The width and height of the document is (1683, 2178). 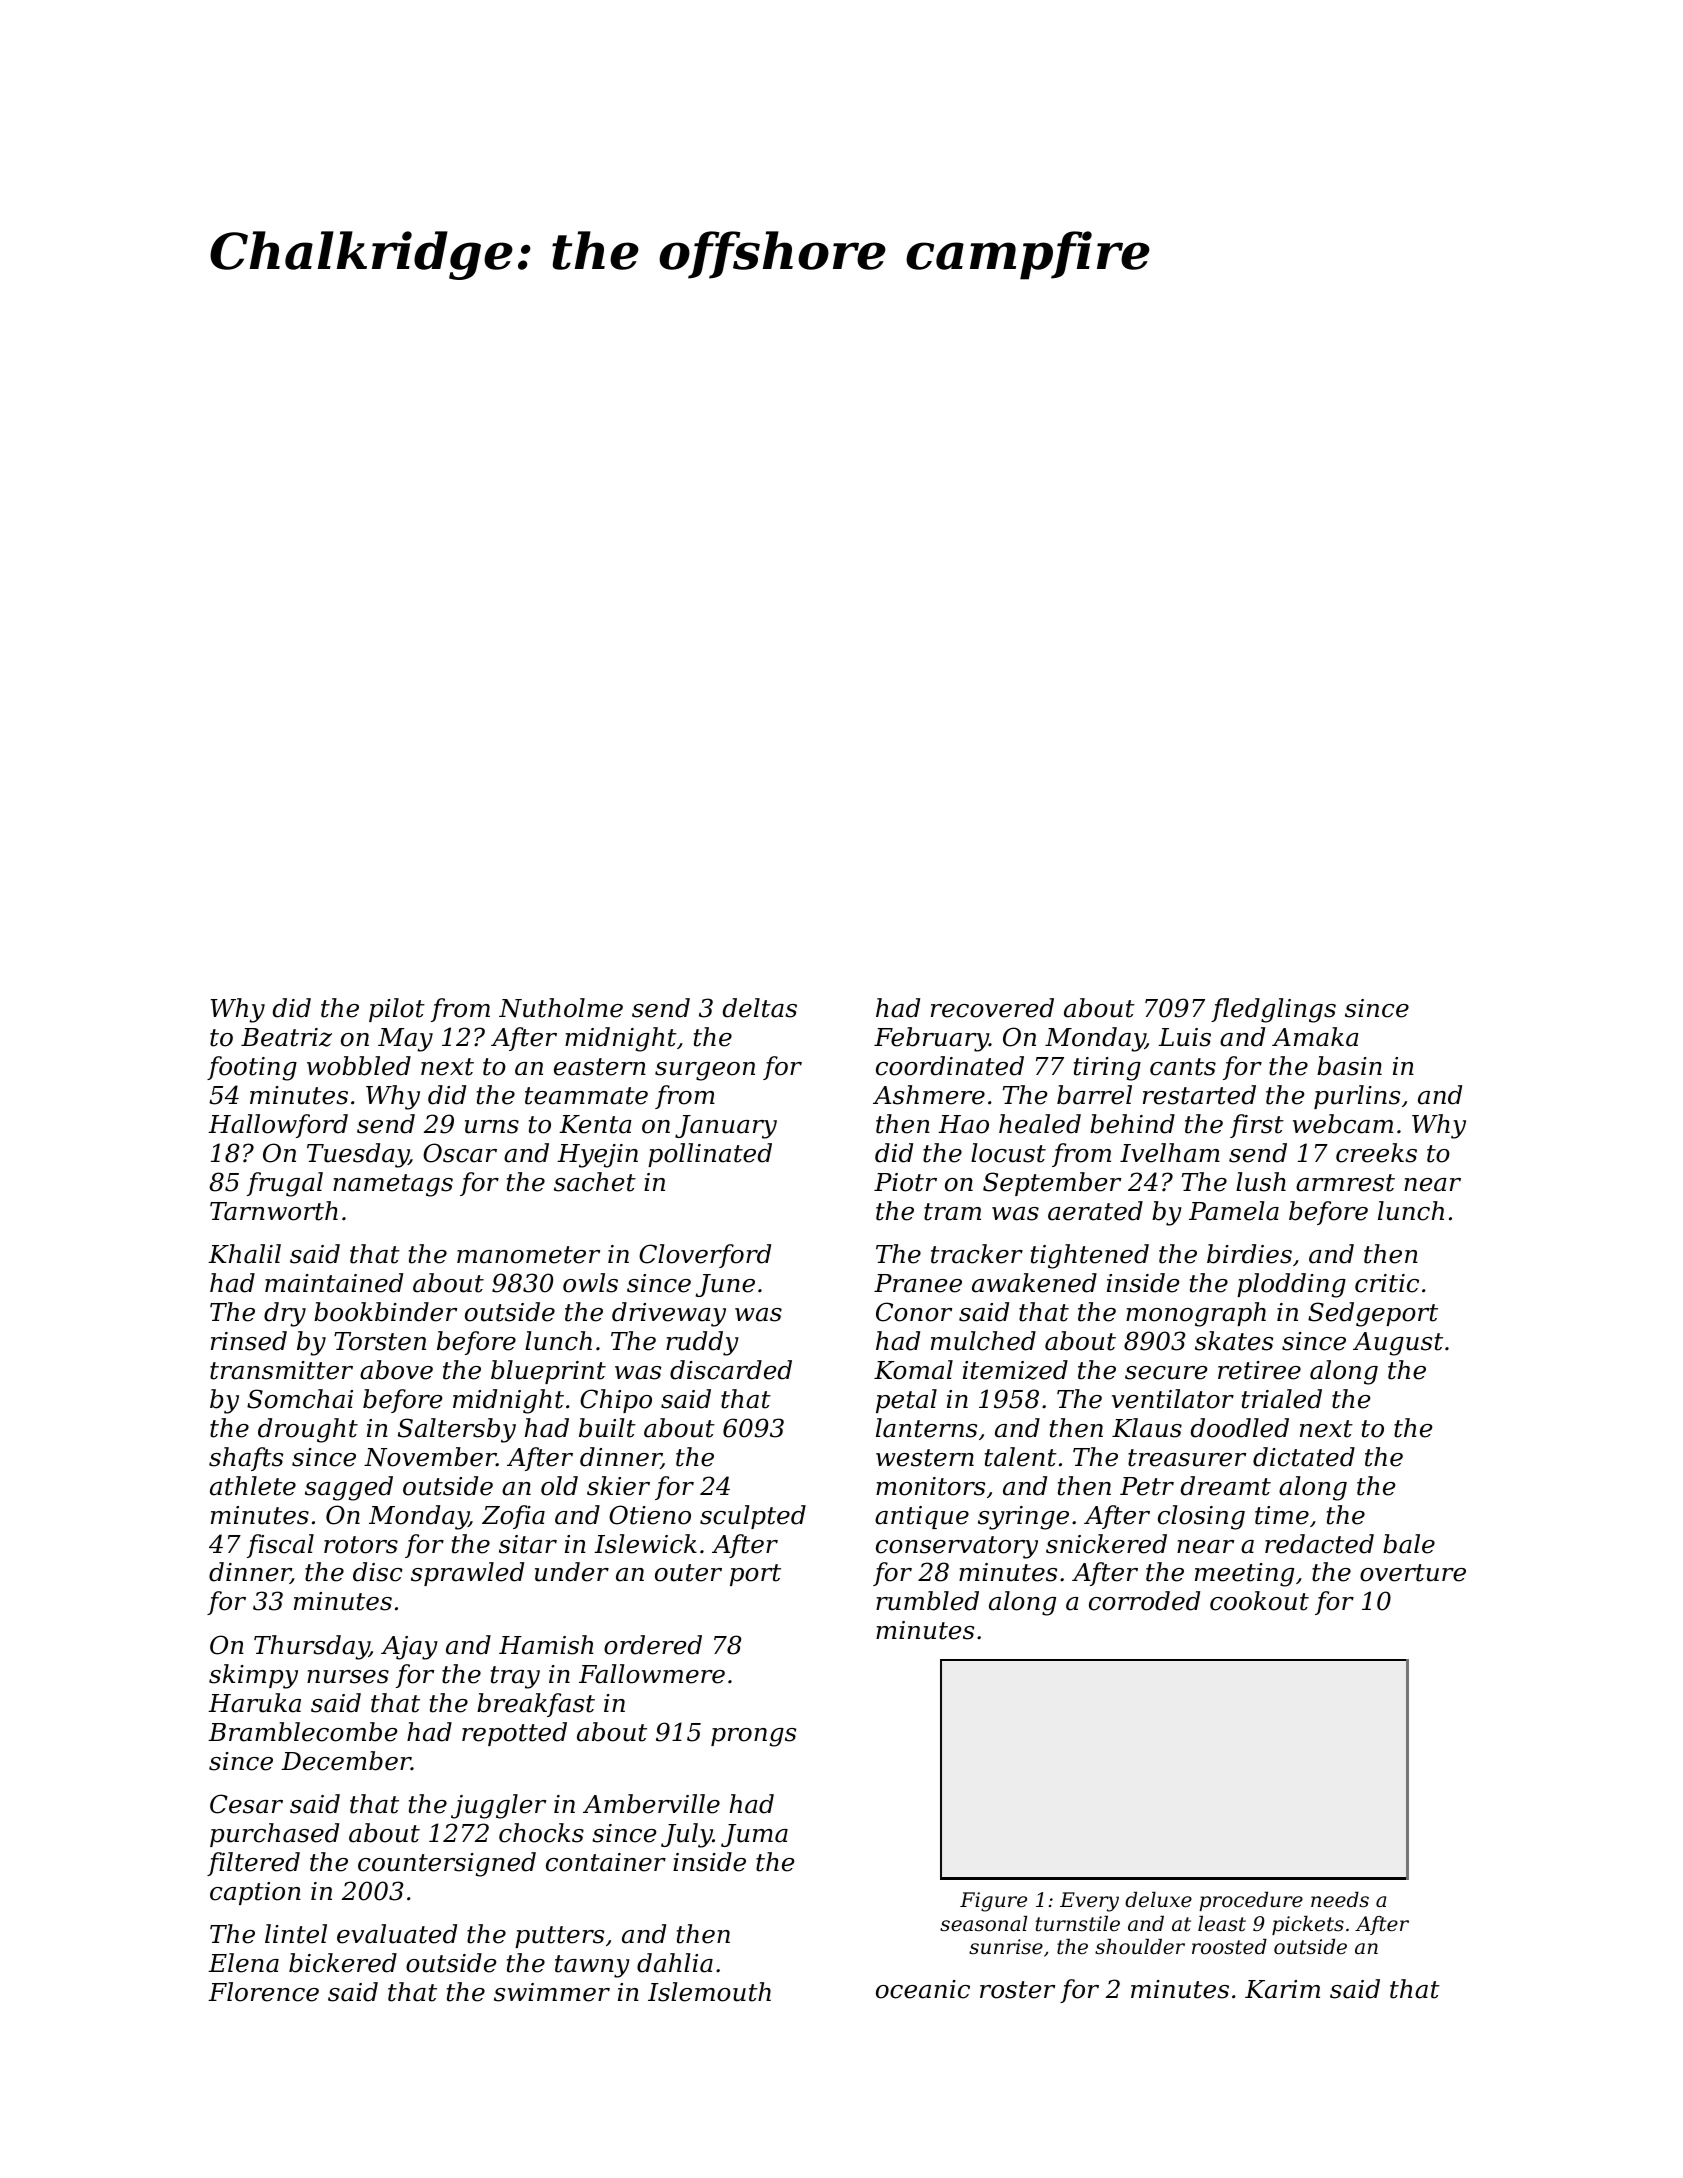 What do you see at coordinates (963, 1124) in the document?
I see `Hao` at bounding box center [963, 1124].
